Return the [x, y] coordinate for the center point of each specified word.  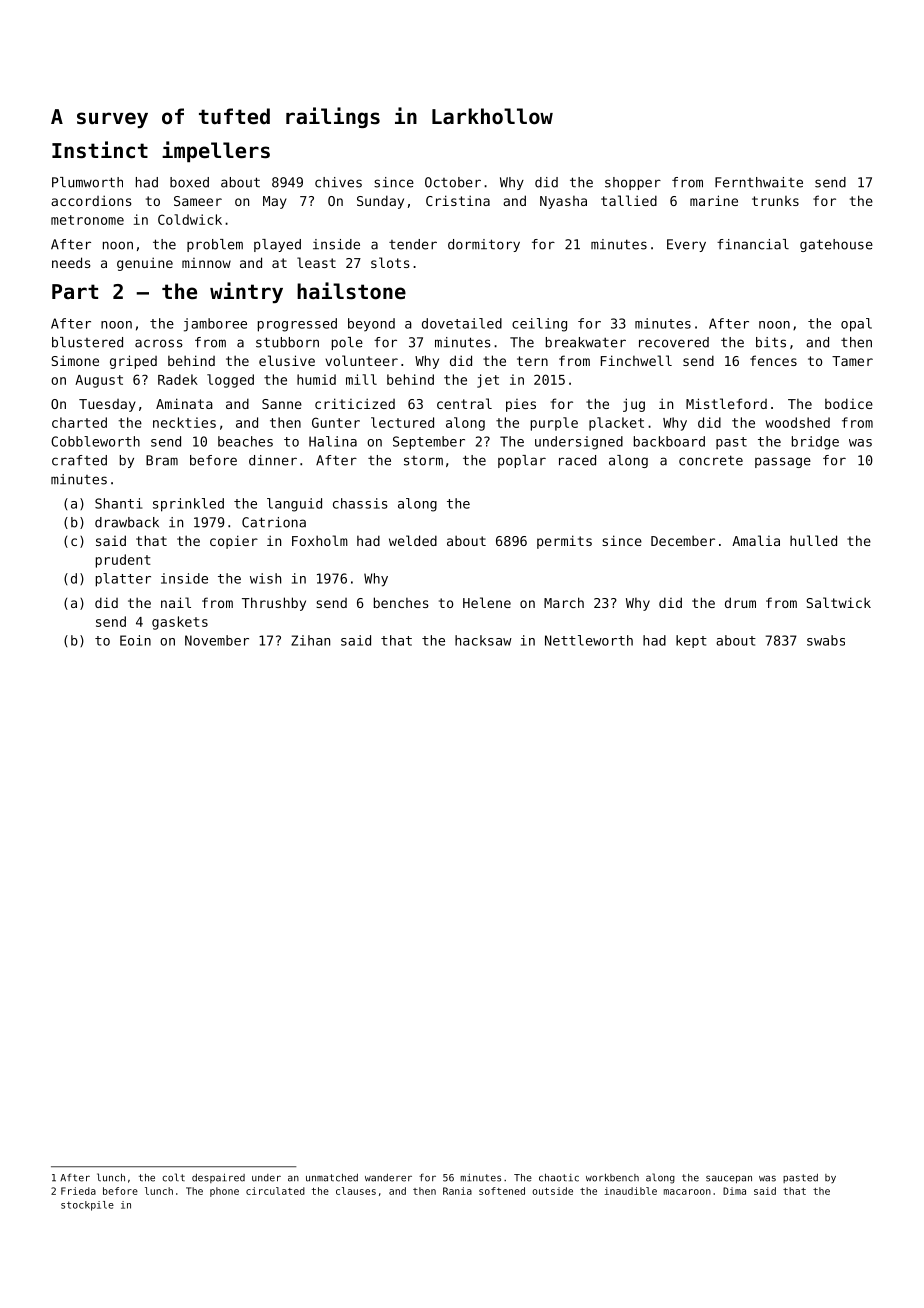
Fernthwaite [759, 182]
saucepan [729, 1179]
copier [234, 542]
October [453, 182]
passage [783, 462]
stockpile [87, 1206]
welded [413, 540]
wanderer [388, 1178]
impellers [216, 151]
